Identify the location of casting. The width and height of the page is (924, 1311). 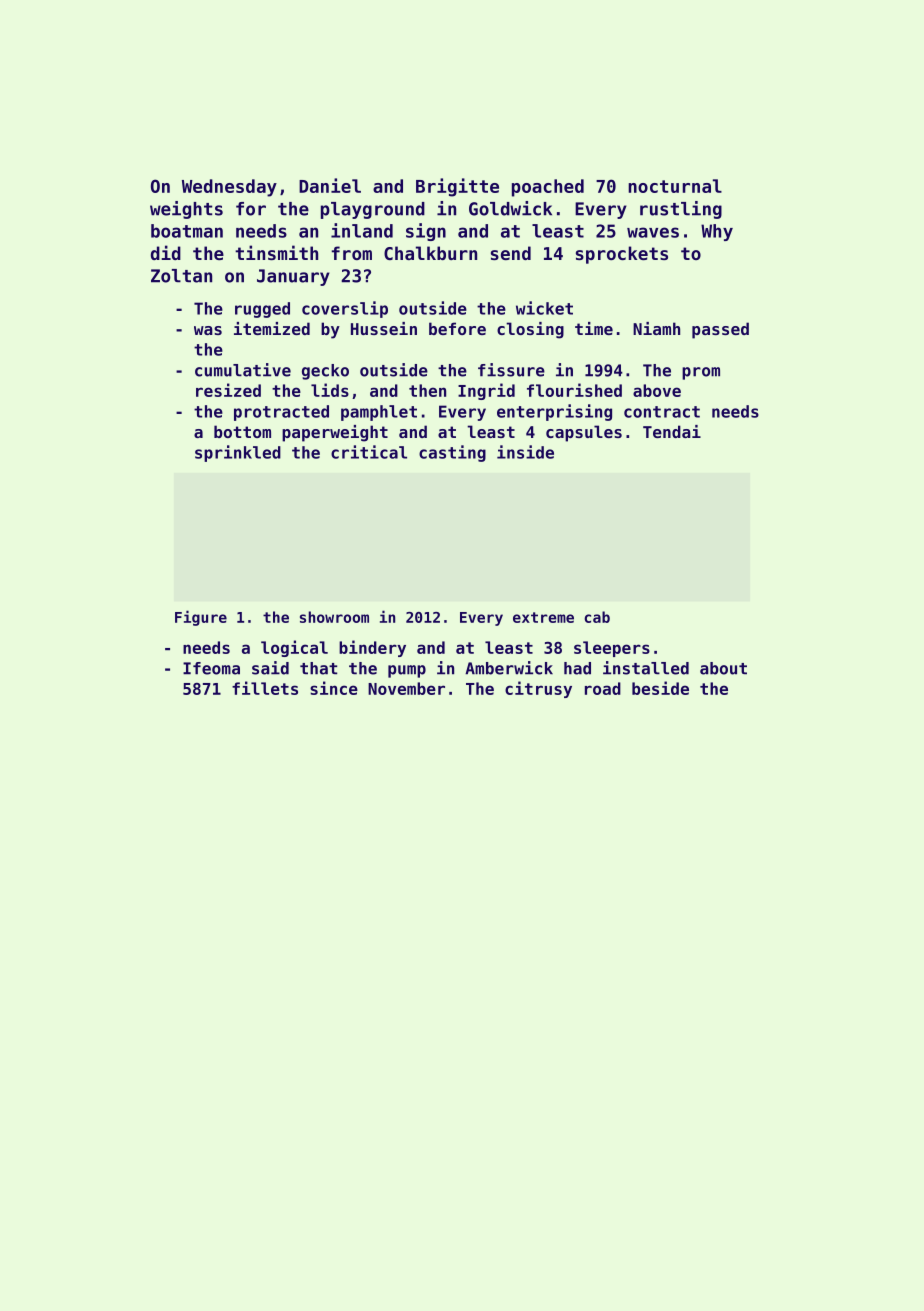
(452, 453).
